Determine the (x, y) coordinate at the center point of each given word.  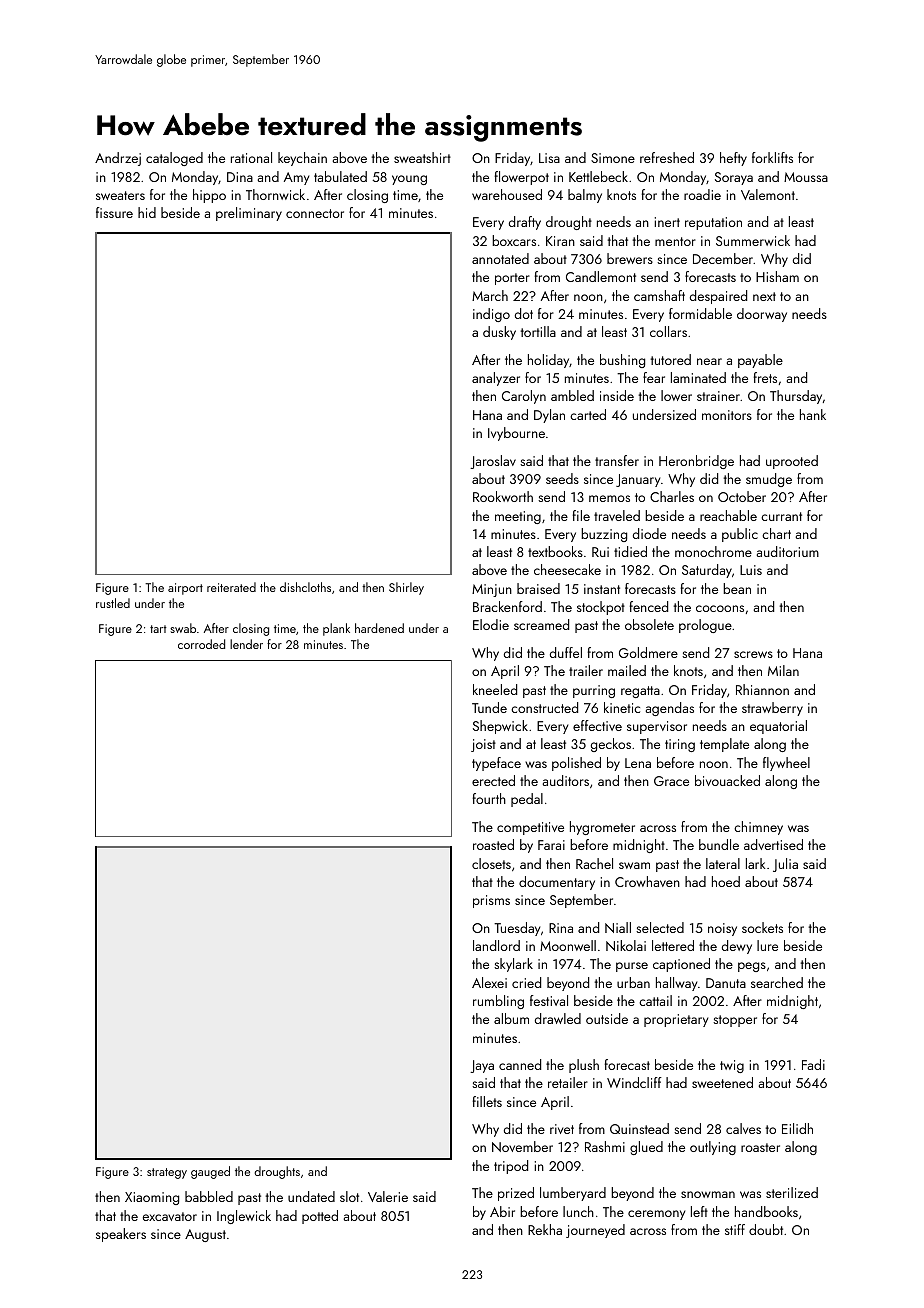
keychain (302, 159)
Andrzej (118, 159)
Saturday (707, 571)
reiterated (231, 587)
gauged (210, 1172)
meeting (518, 517)
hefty (733, 159)
